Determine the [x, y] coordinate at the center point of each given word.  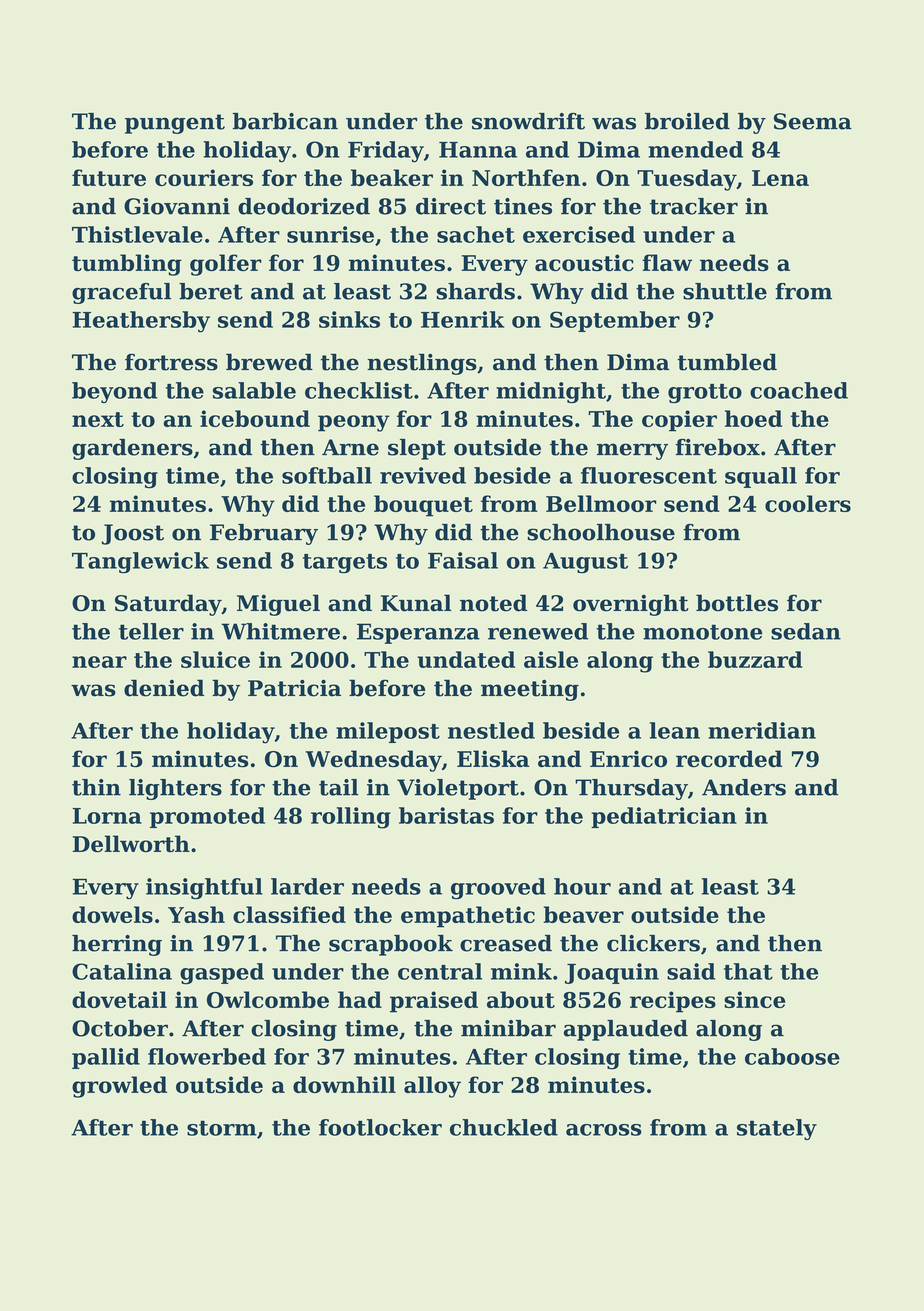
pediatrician [664, 817]
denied [164, 688]
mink [521, 971]
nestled [491, 730]
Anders [744, 787]
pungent [175, 124]
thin [96, 787]
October [120, 1028]
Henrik [462, 319]
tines [523, 206]
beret [211, 291]
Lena [780, 178]
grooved [498, 889]
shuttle [725, 291]
